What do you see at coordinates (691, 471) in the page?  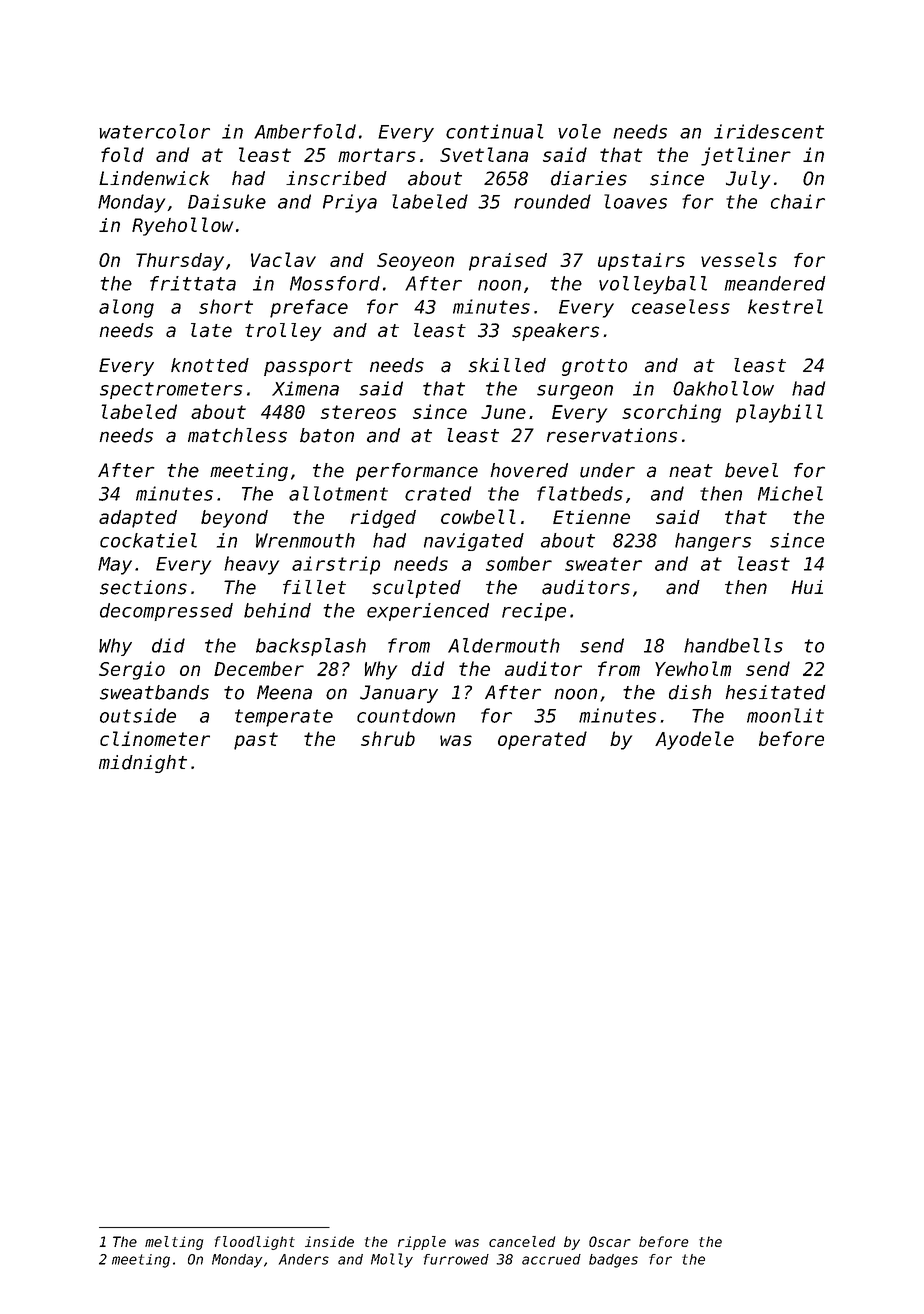 I see `neat` at bounding box center [691, 471].
